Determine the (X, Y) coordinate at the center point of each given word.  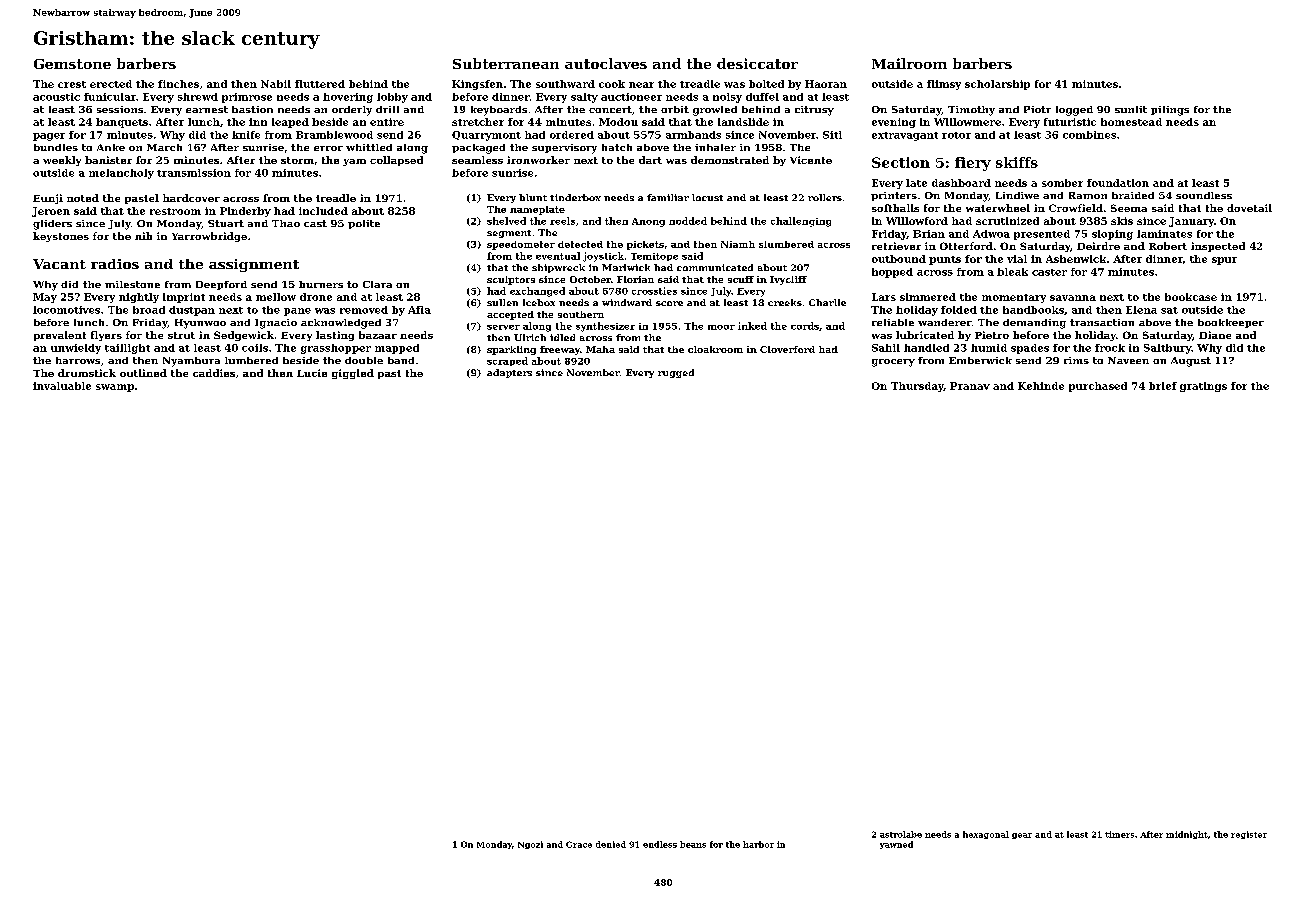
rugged (676, 373)
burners (321, 284)
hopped (892, 273)
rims (1076, 360)
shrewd (198, 97)
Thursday (917, 387)
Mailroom (909, 63)
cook (612, 84)
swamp (115, 388)
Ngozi (530, 845)
